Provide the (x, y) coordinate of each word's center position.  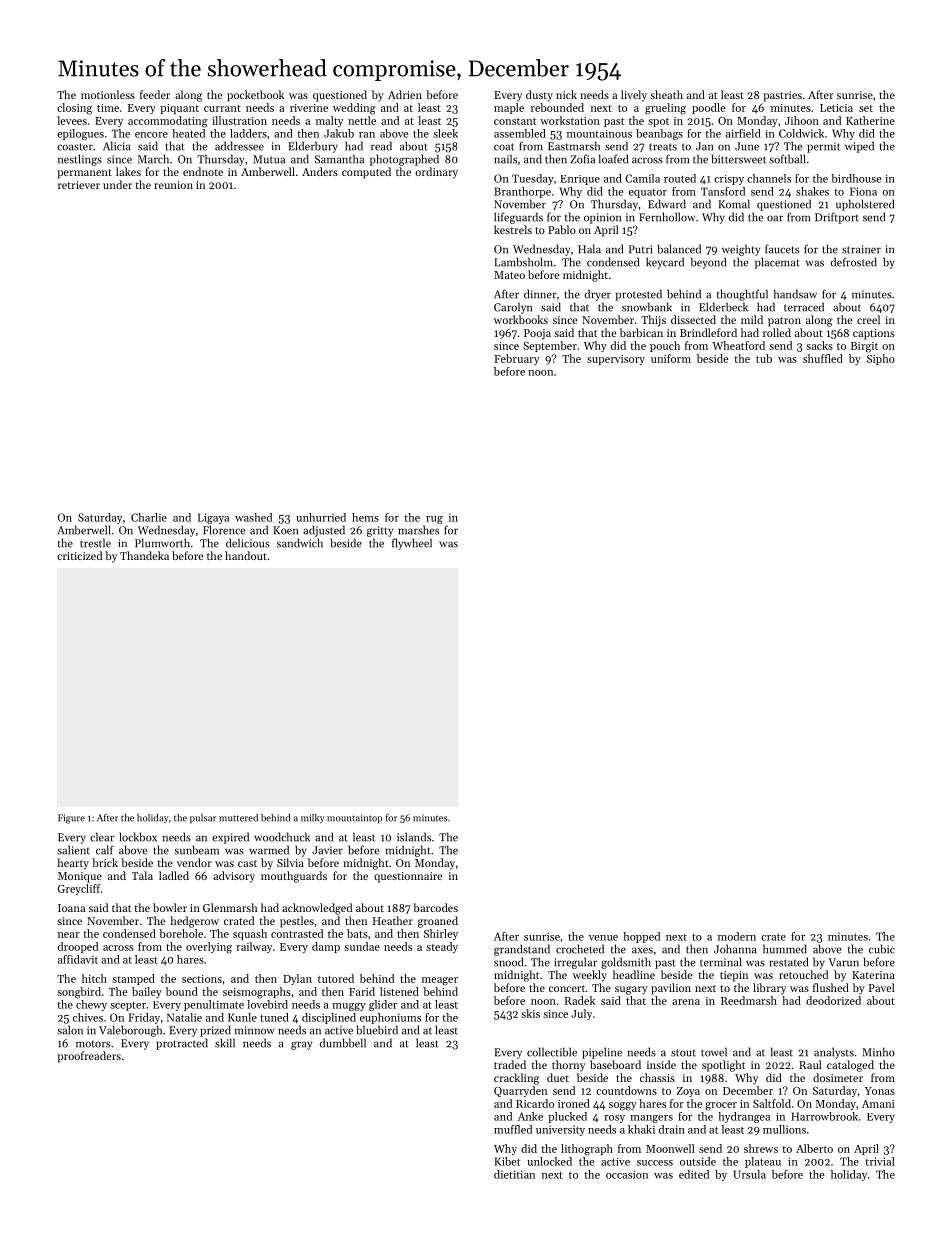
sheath (666, 94)
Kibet (507, 1161)
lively (634, 96)
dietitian (514, 1174)
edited (694, 1174)
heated (188, 133)
